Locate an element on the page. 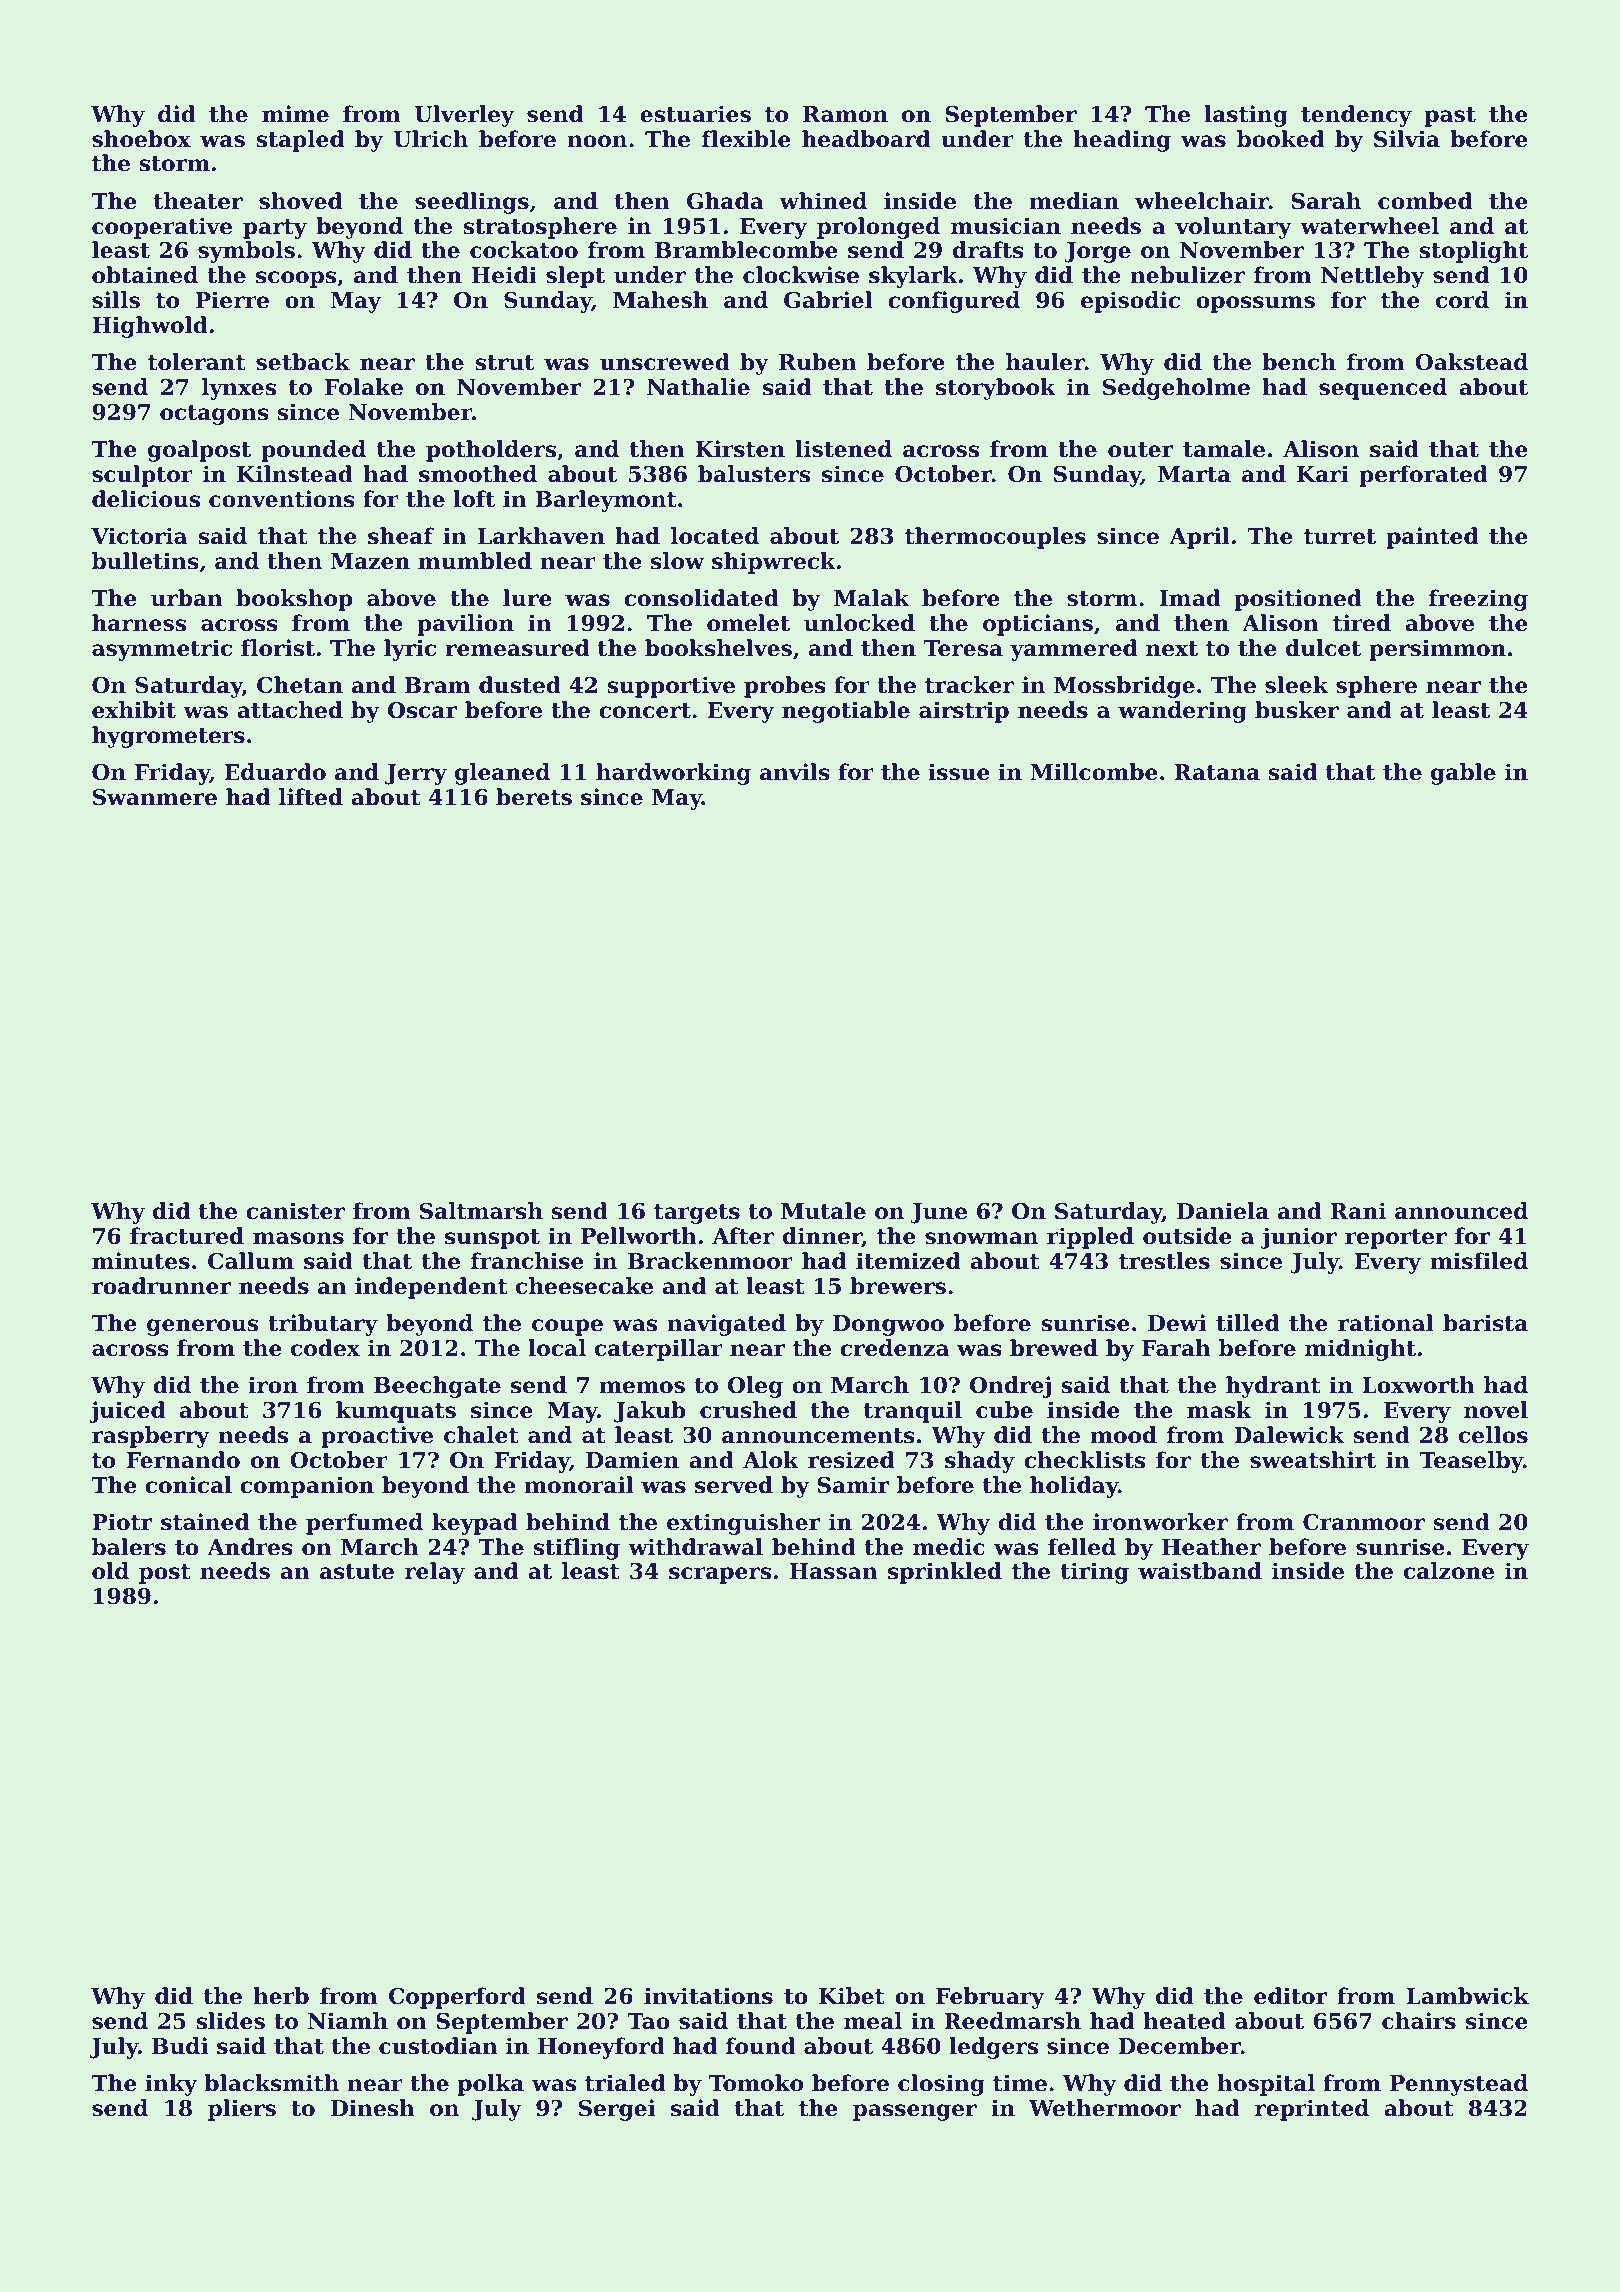 The image size is (1620, 2292). Ulrich is located at coordinates (430, 139).
